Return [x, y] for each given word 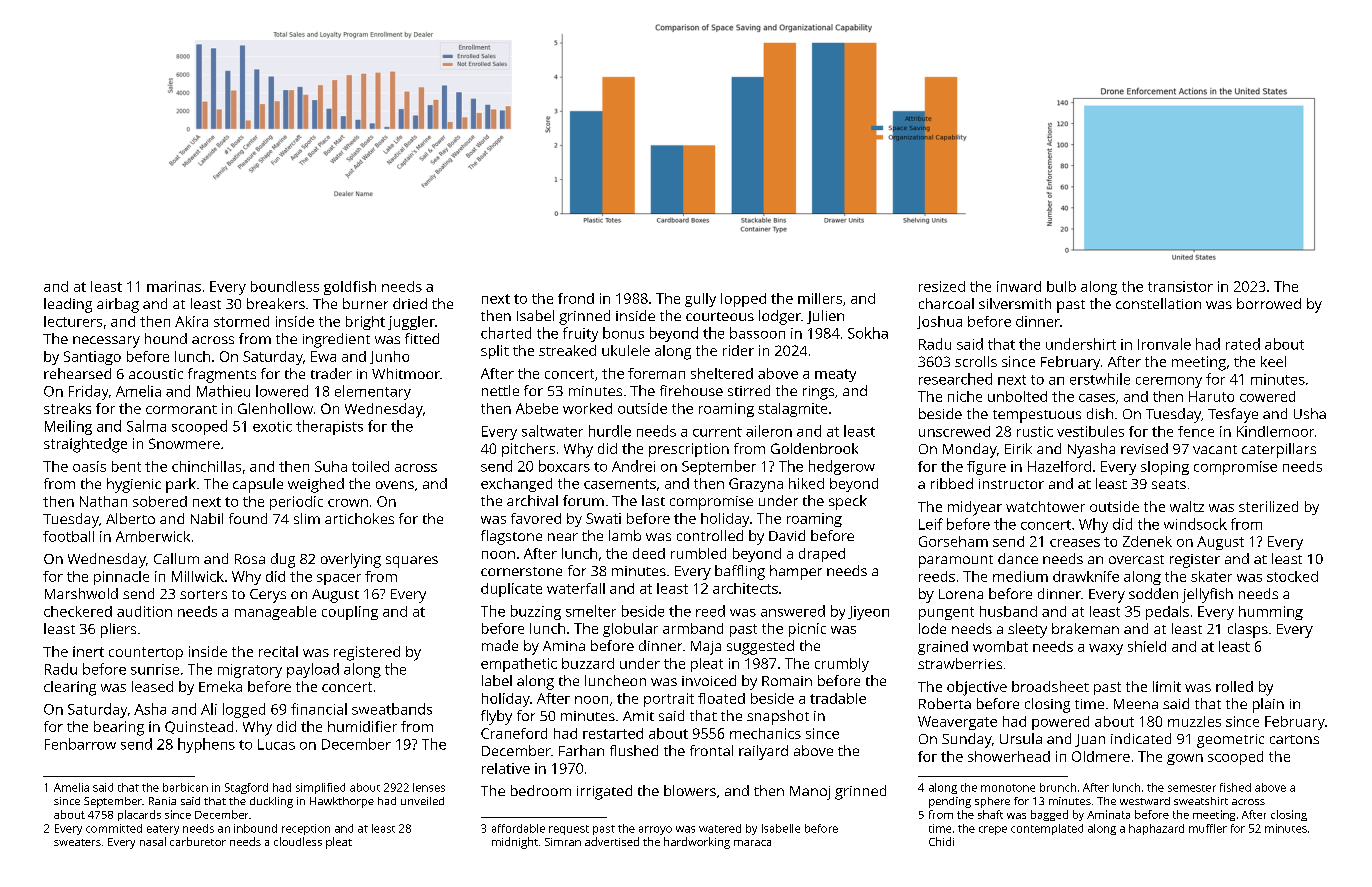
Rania [162, 801]
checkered [78, 611]
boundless [285, 286]
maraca [752, 843]
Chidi [941, 841]
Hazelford [1059, 466]
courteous [720, 316]
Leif [931, 524]
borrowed [1269, 303]
